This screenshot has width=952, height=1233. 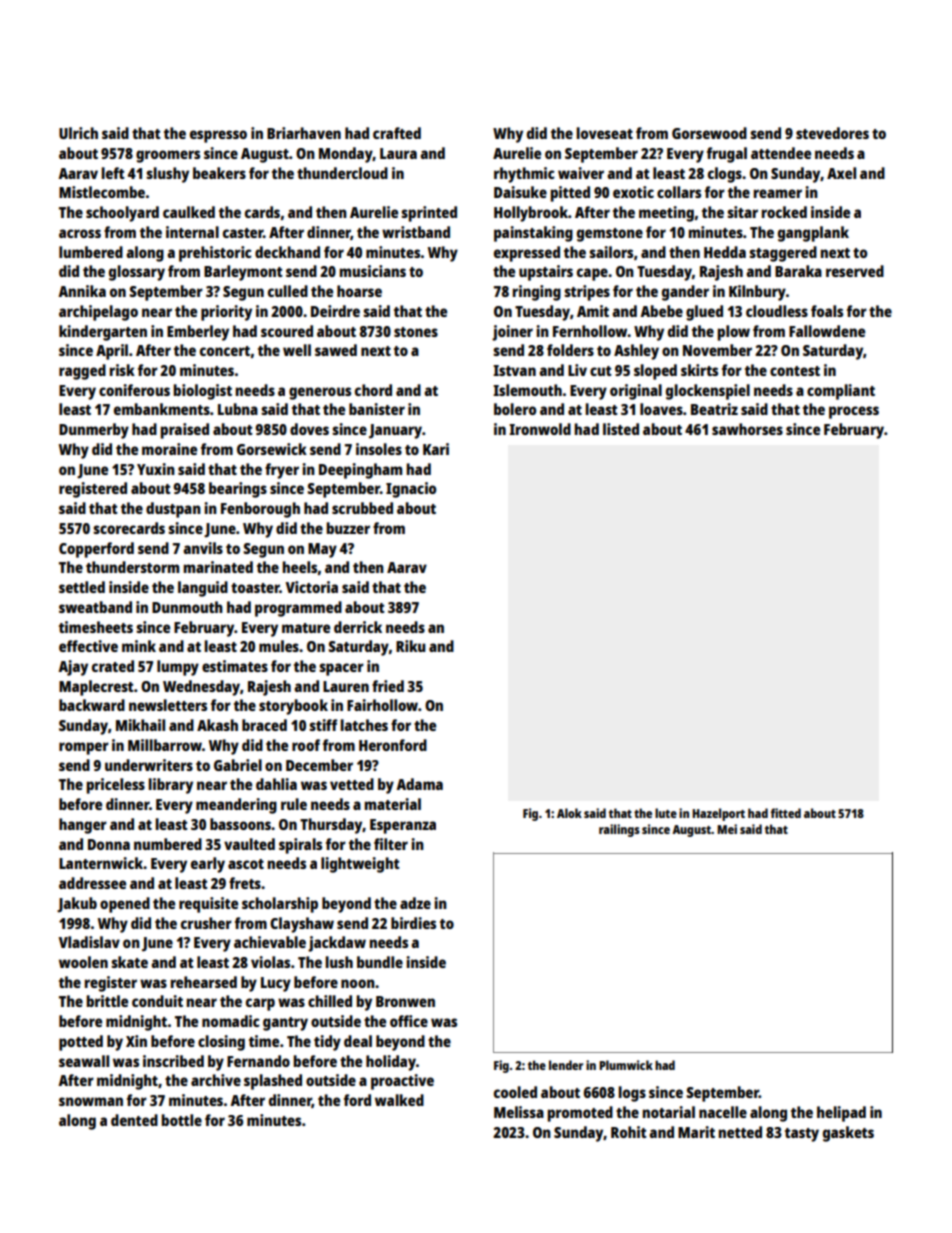 What do you see at coordinates (91, 1101) in the screenshot?
I see `snowman` at bounding box center [91, 1101].
